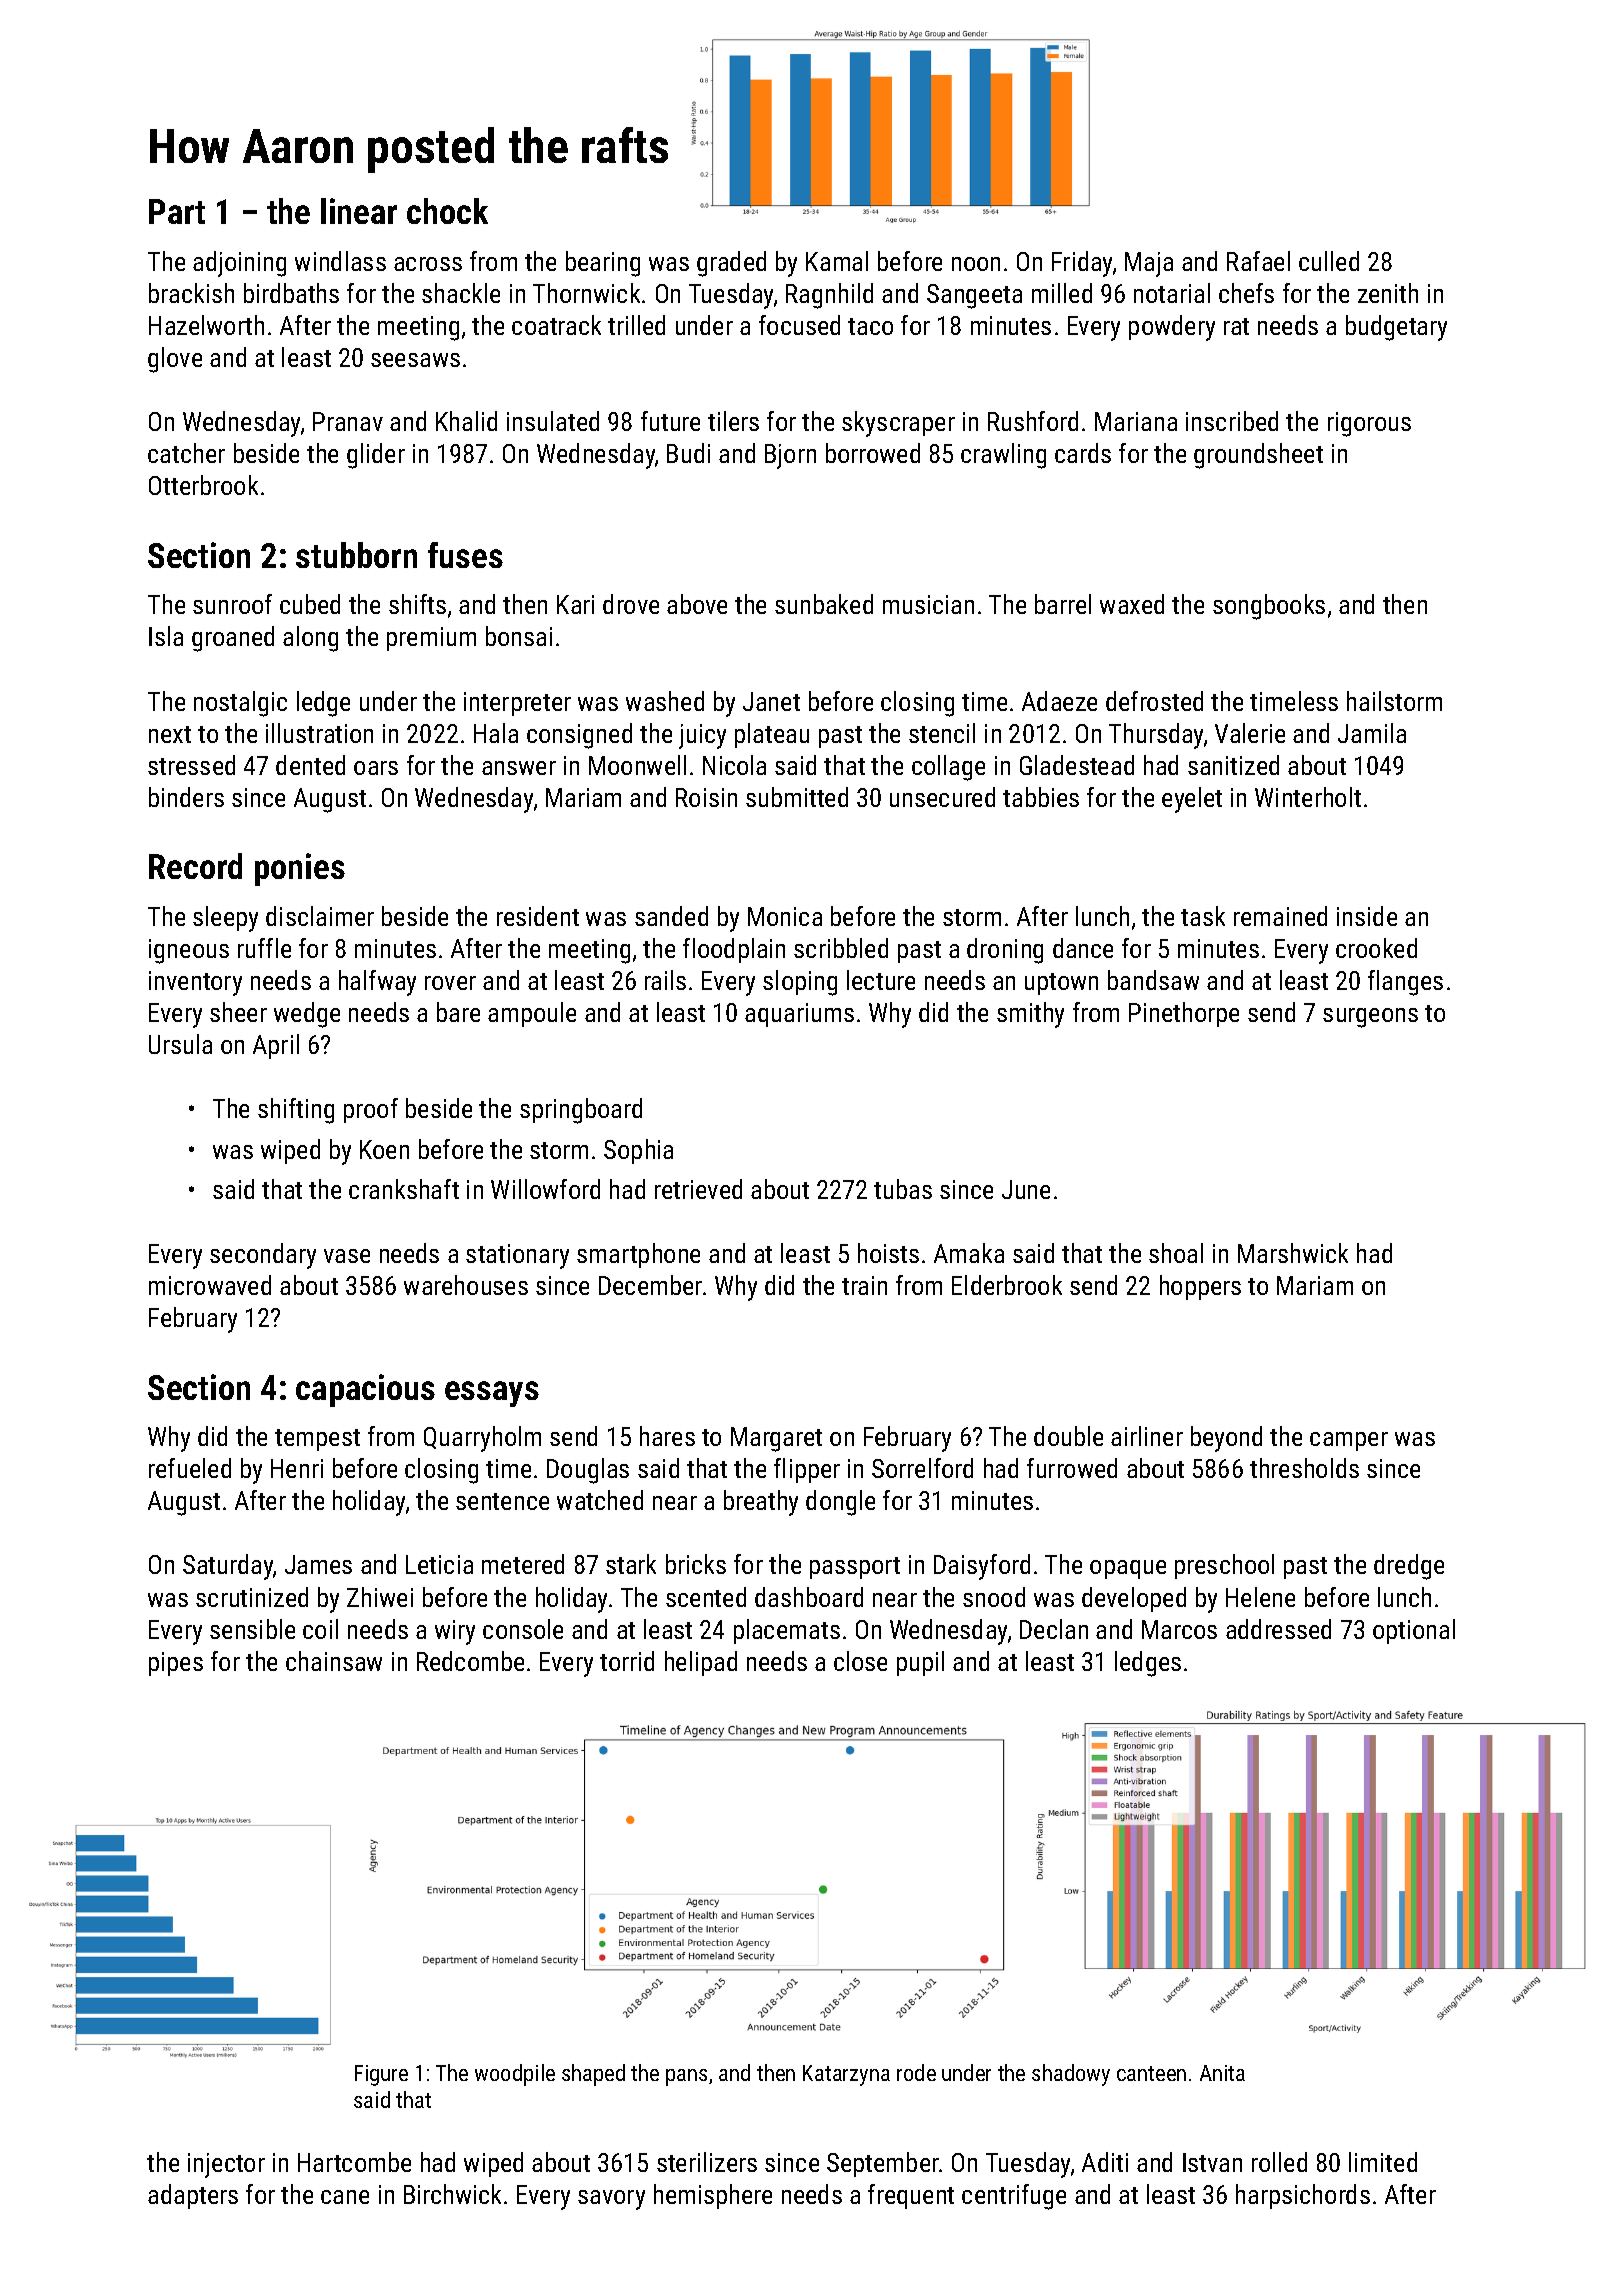 This document has width=1620, height=2292. I want to click on Mariana, so click(1136, 421).
